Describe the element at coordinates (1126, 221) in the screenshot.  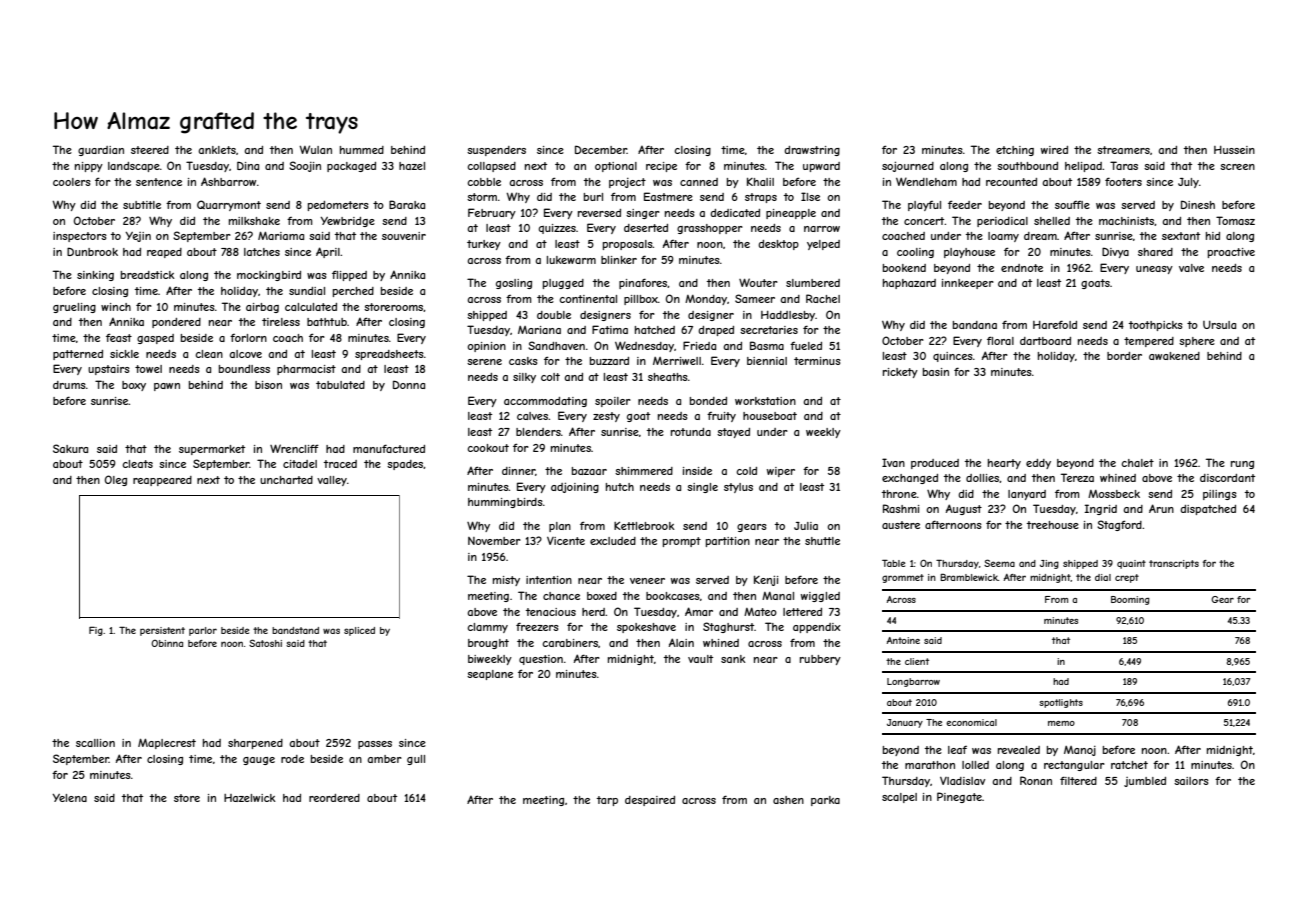
I see `machinists` at that location.
